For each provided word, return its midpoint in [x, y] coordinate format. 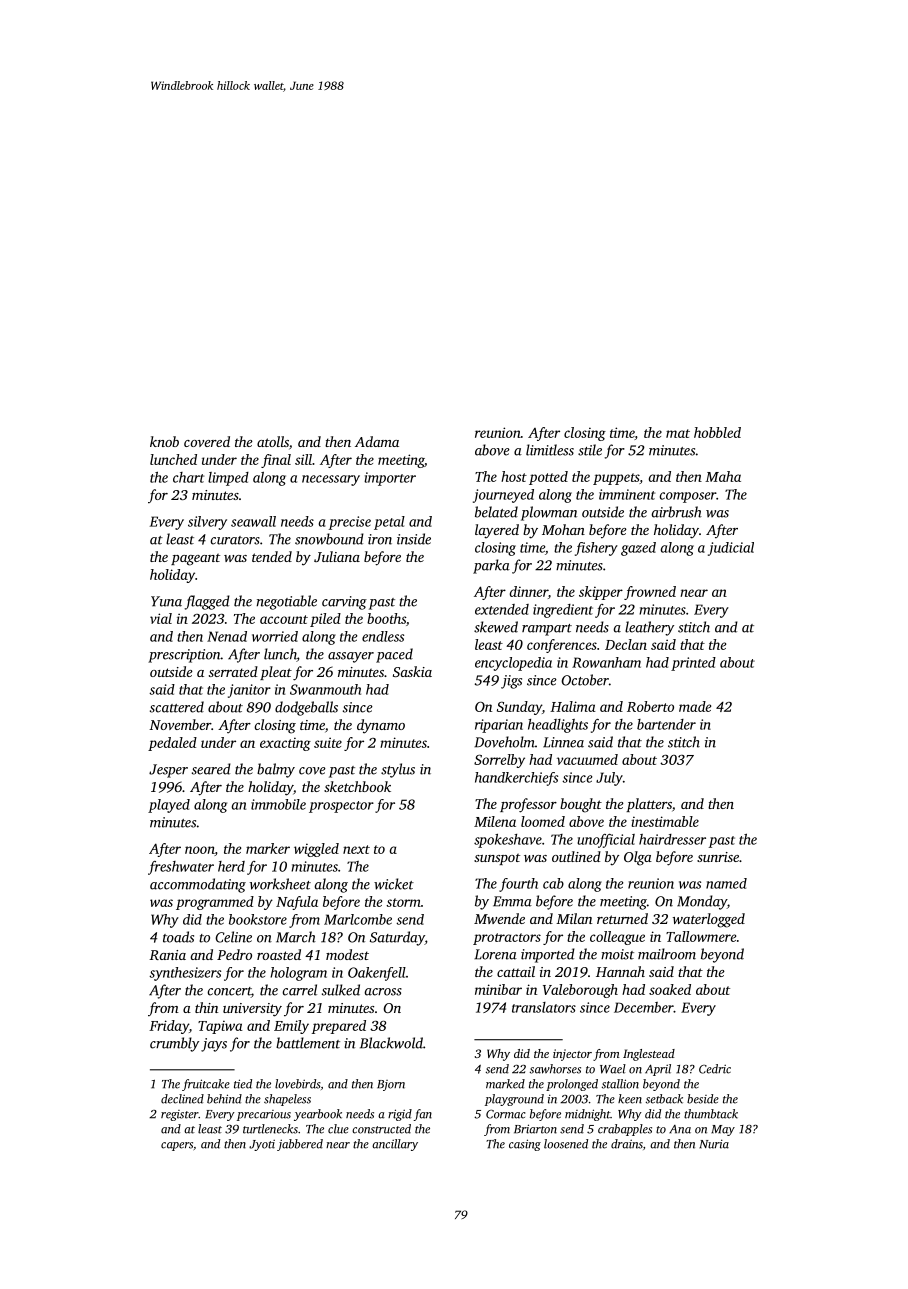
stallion [620, 1084]
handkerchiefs [516, 779]
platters [649, 805]
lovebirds [297, 1084]
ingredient [563, 611]
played [169, 806]
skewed [496, 627]
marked [505, 1084]
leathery [649, 628]
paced [394, 655]
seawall [253, 521]
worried [275, 636]
